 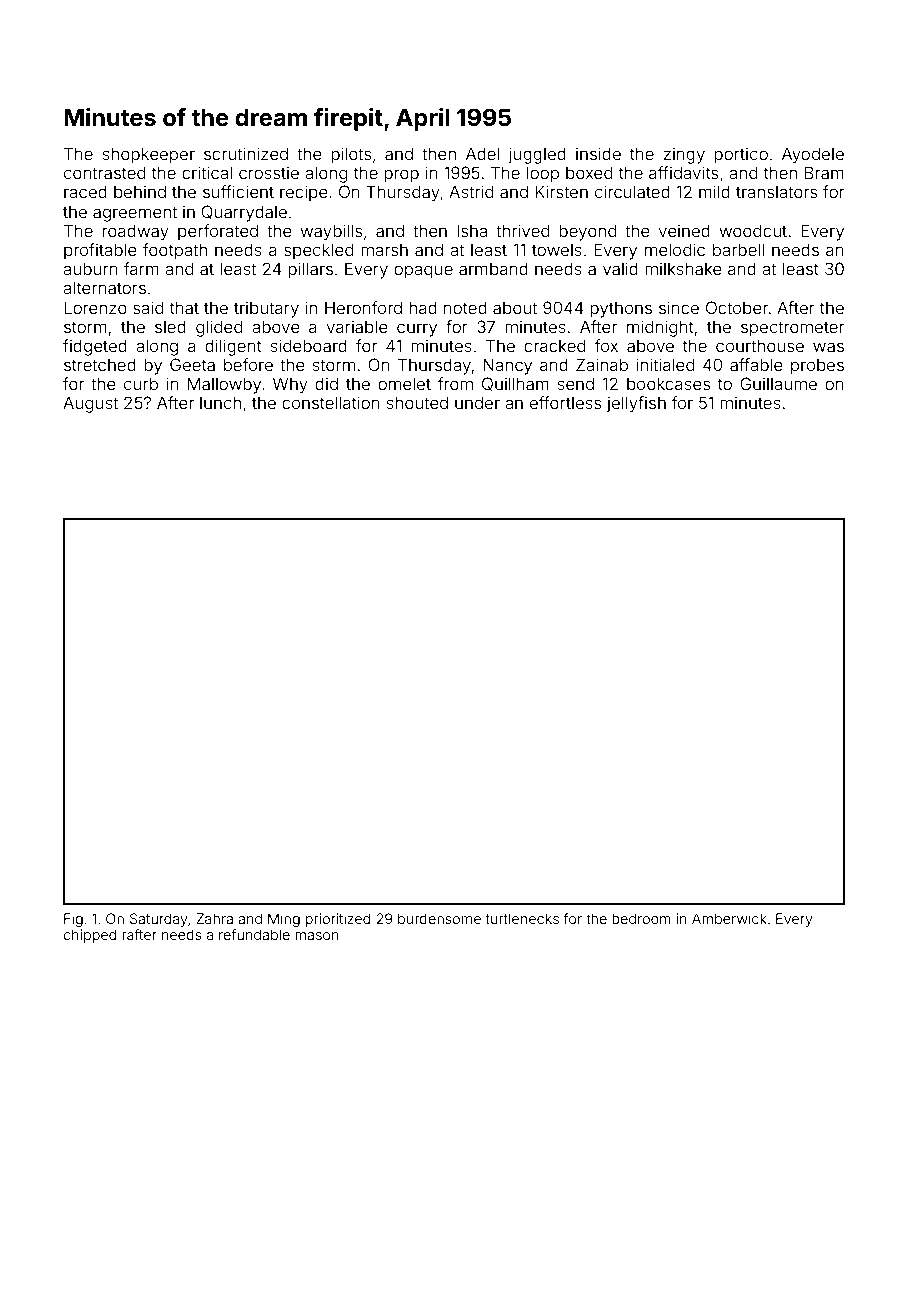 I want to click on affidavits, so click(x=683, y=172).
